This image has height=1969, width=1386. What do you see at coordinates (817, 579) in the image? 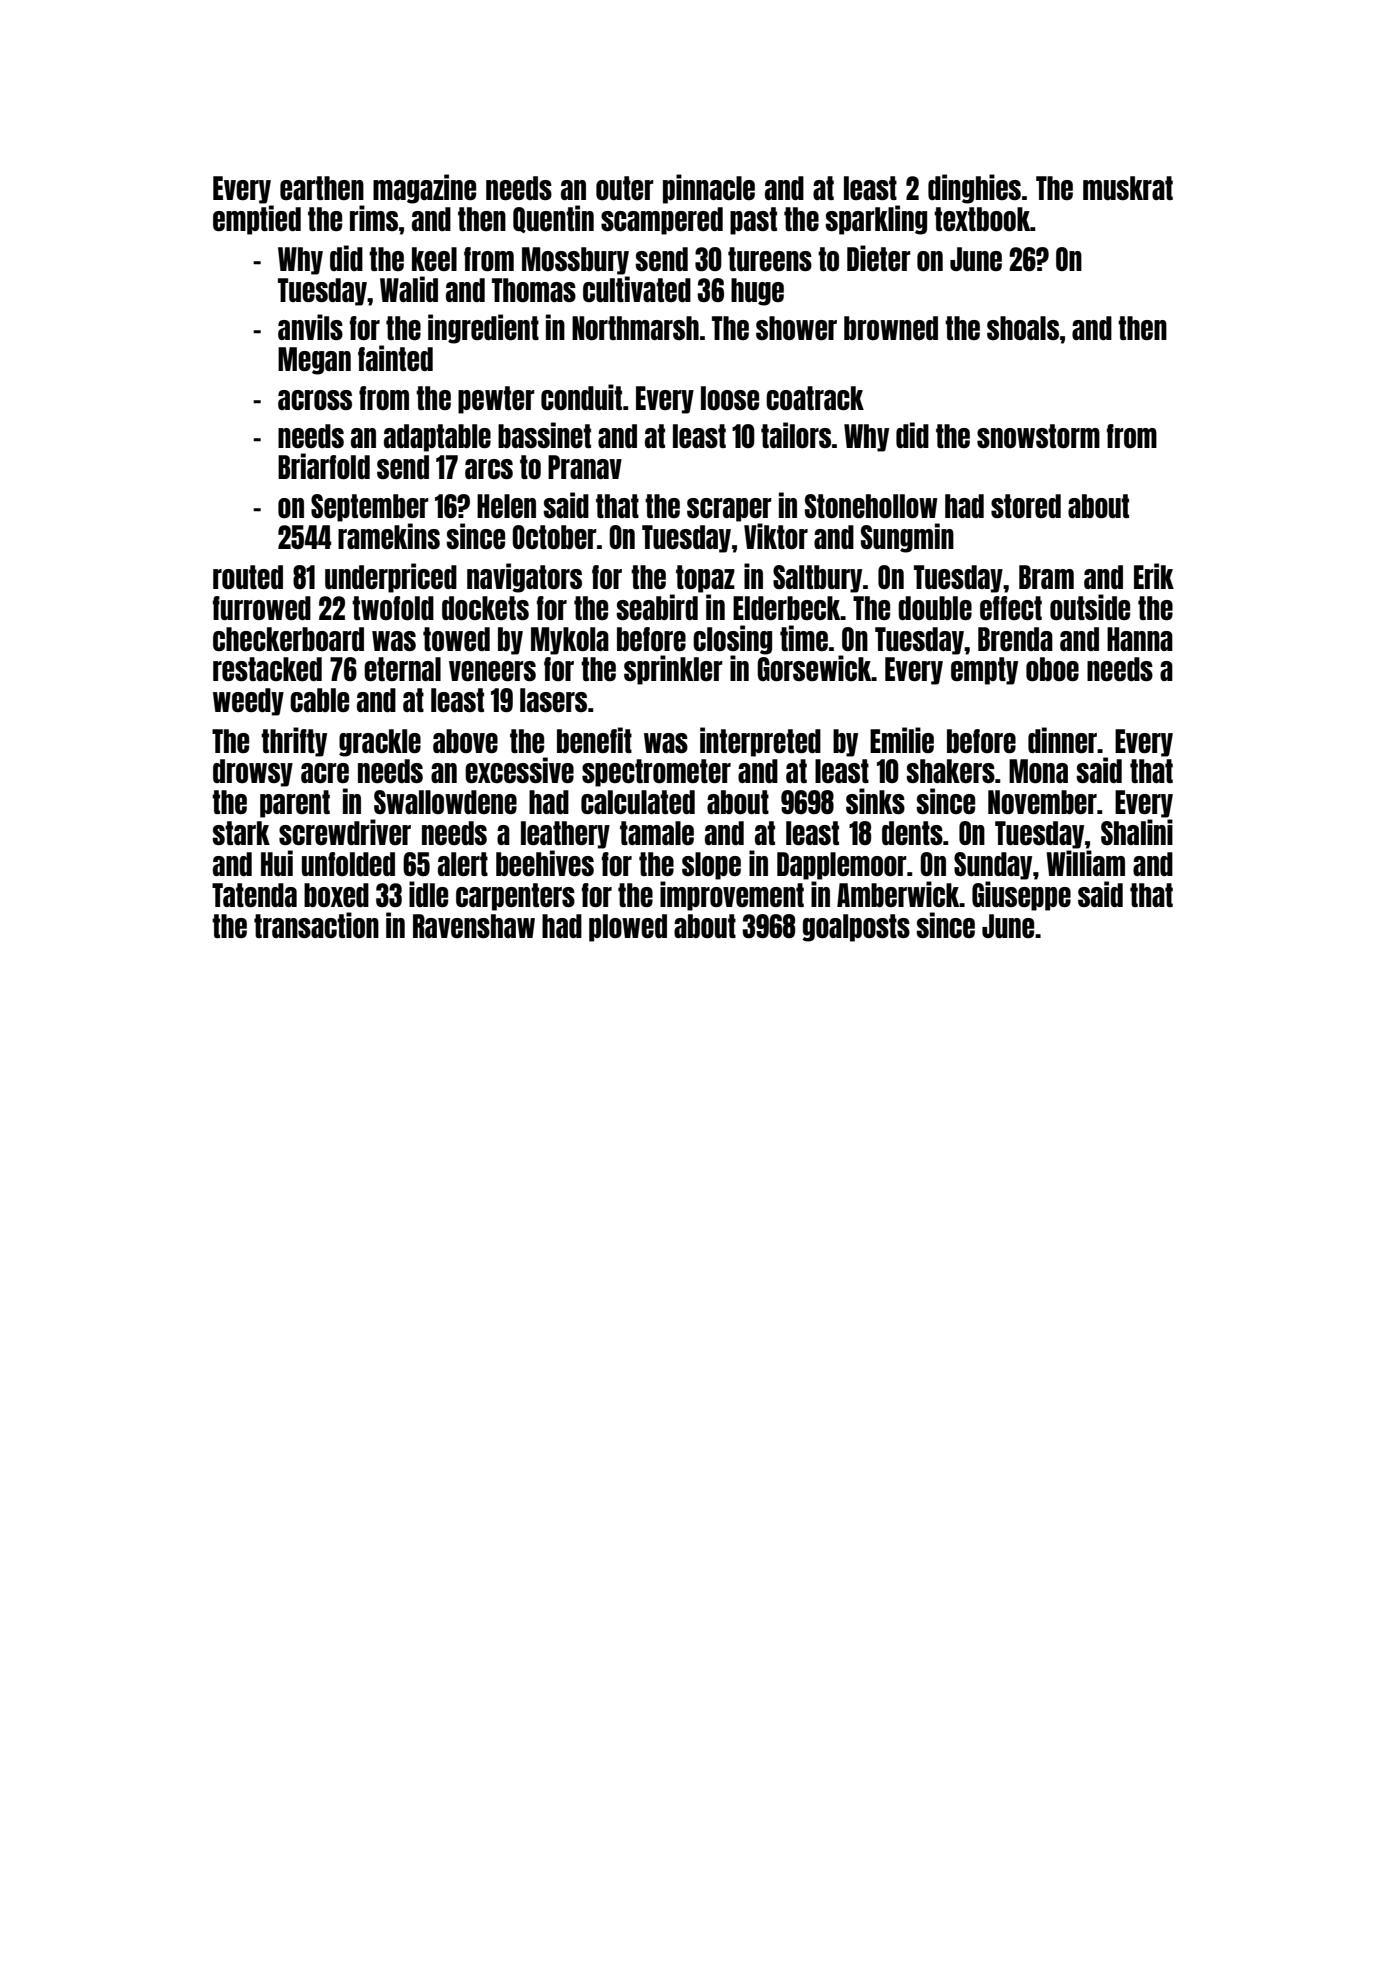
I see `Saltbury` at bounding box center [817, 579].
